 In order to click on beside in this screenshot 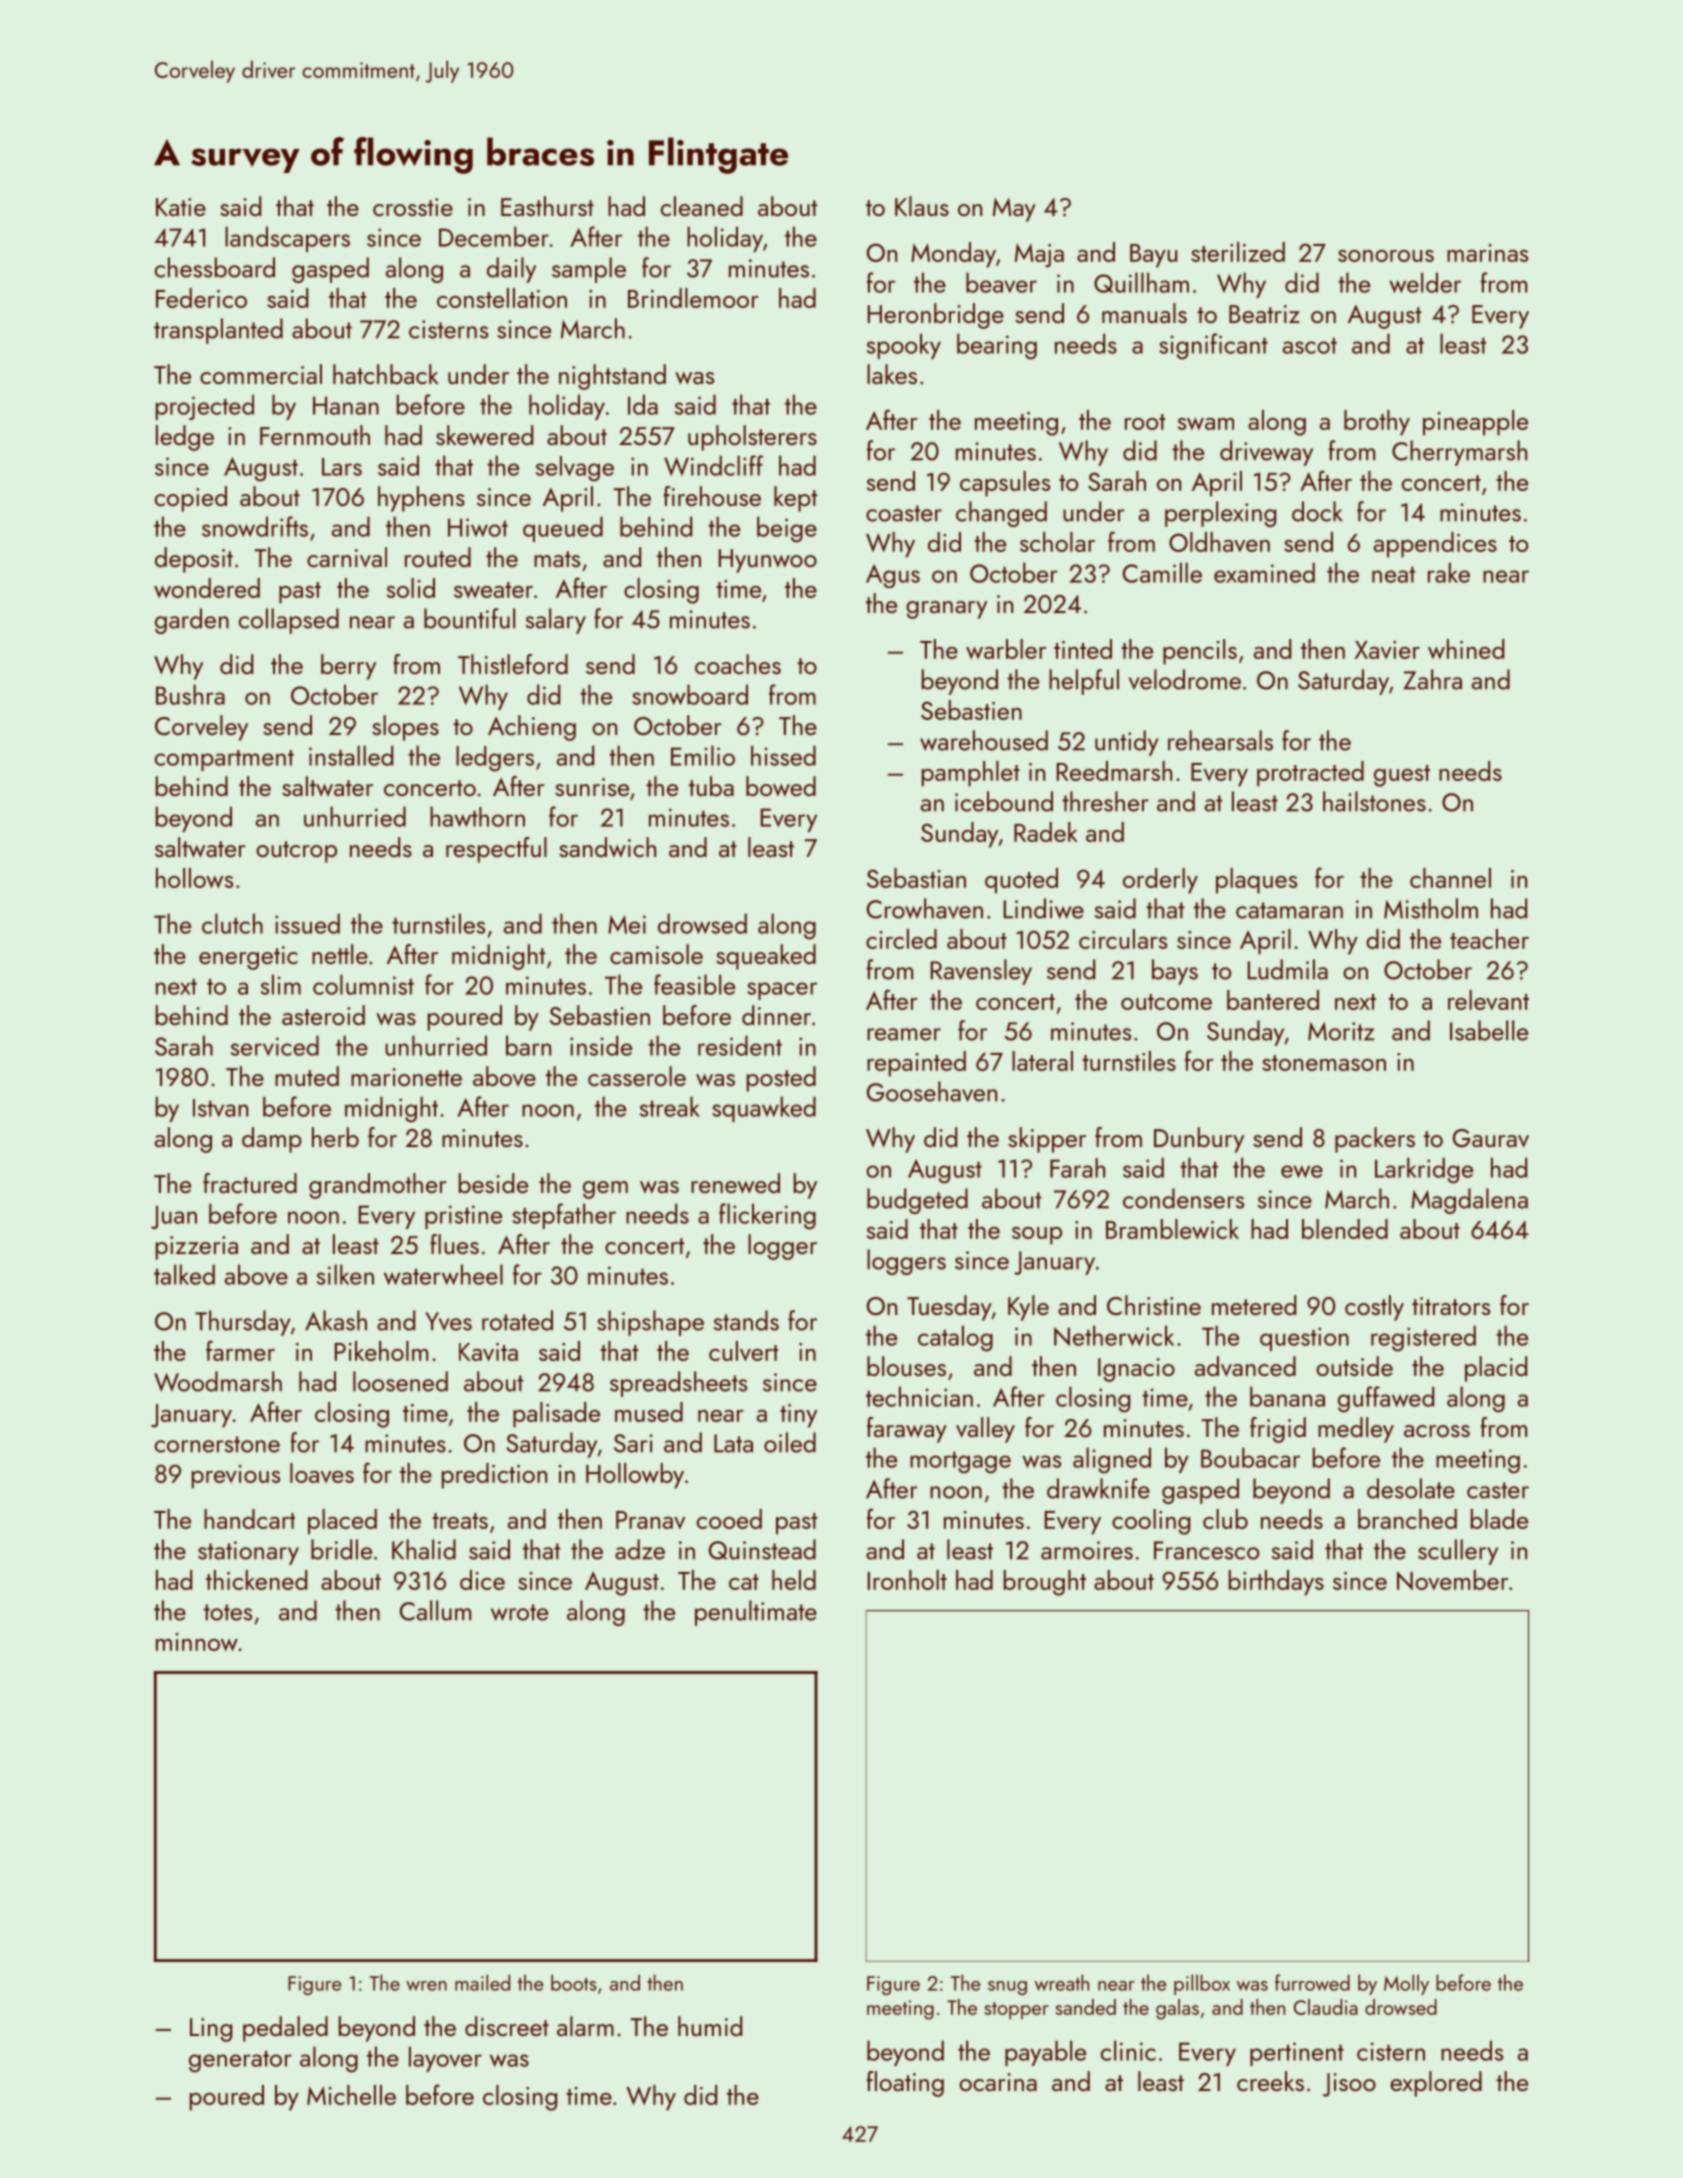, I will do `click(493, 1183)`.
